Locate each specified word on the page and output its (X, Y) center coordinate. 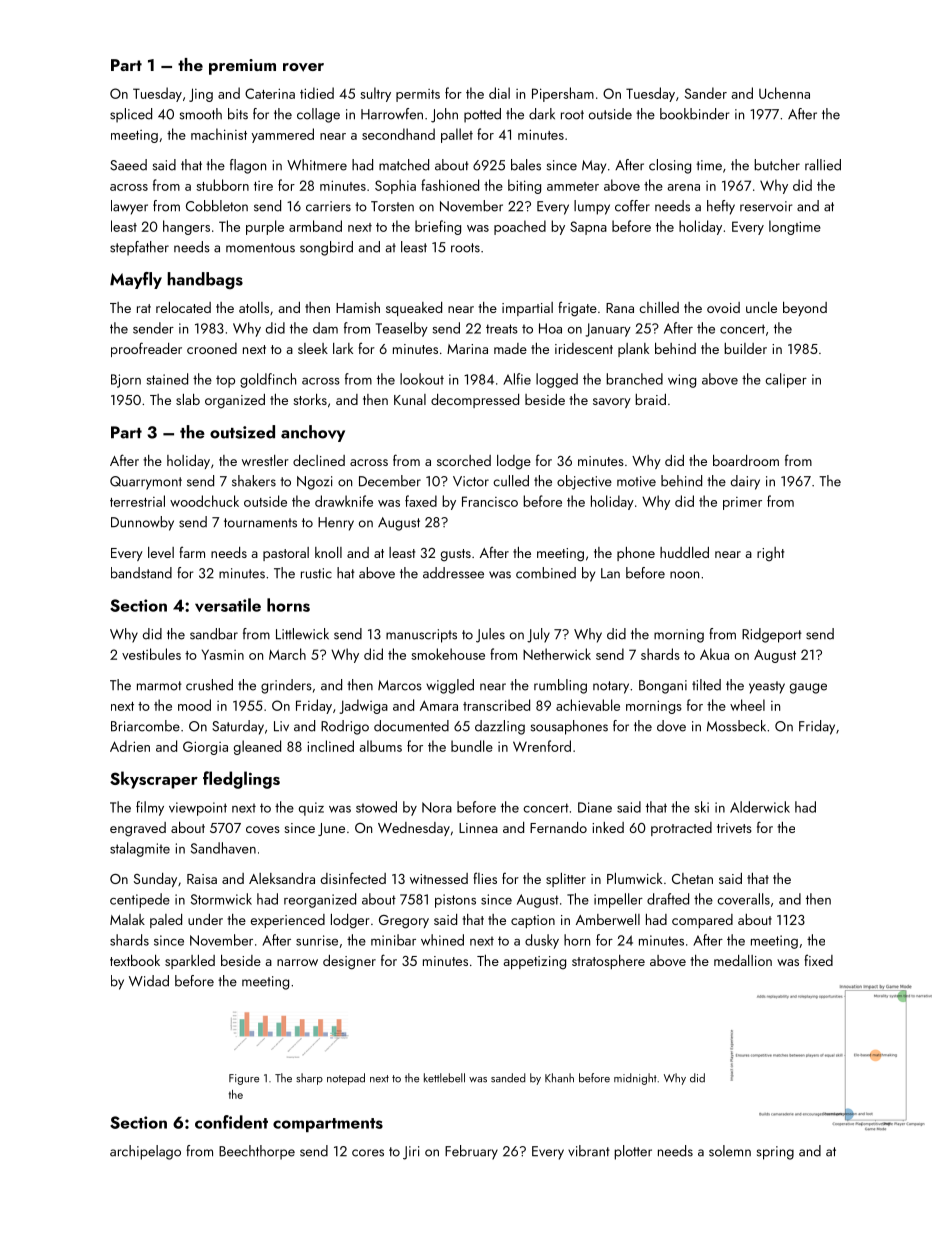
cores (368, 1153)
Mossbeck (736, 726)
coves (263, 829)
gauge (808, 688)
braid (650, 399)
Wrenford (542, 746)
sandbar (214, 634)
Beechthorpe (257, 1152)
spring (775, 1153)
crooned (212, 348)
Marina (467, 349)
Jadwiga (364, 706)
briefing (438, 227)
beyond (805, 309)
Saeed (128, 165)
